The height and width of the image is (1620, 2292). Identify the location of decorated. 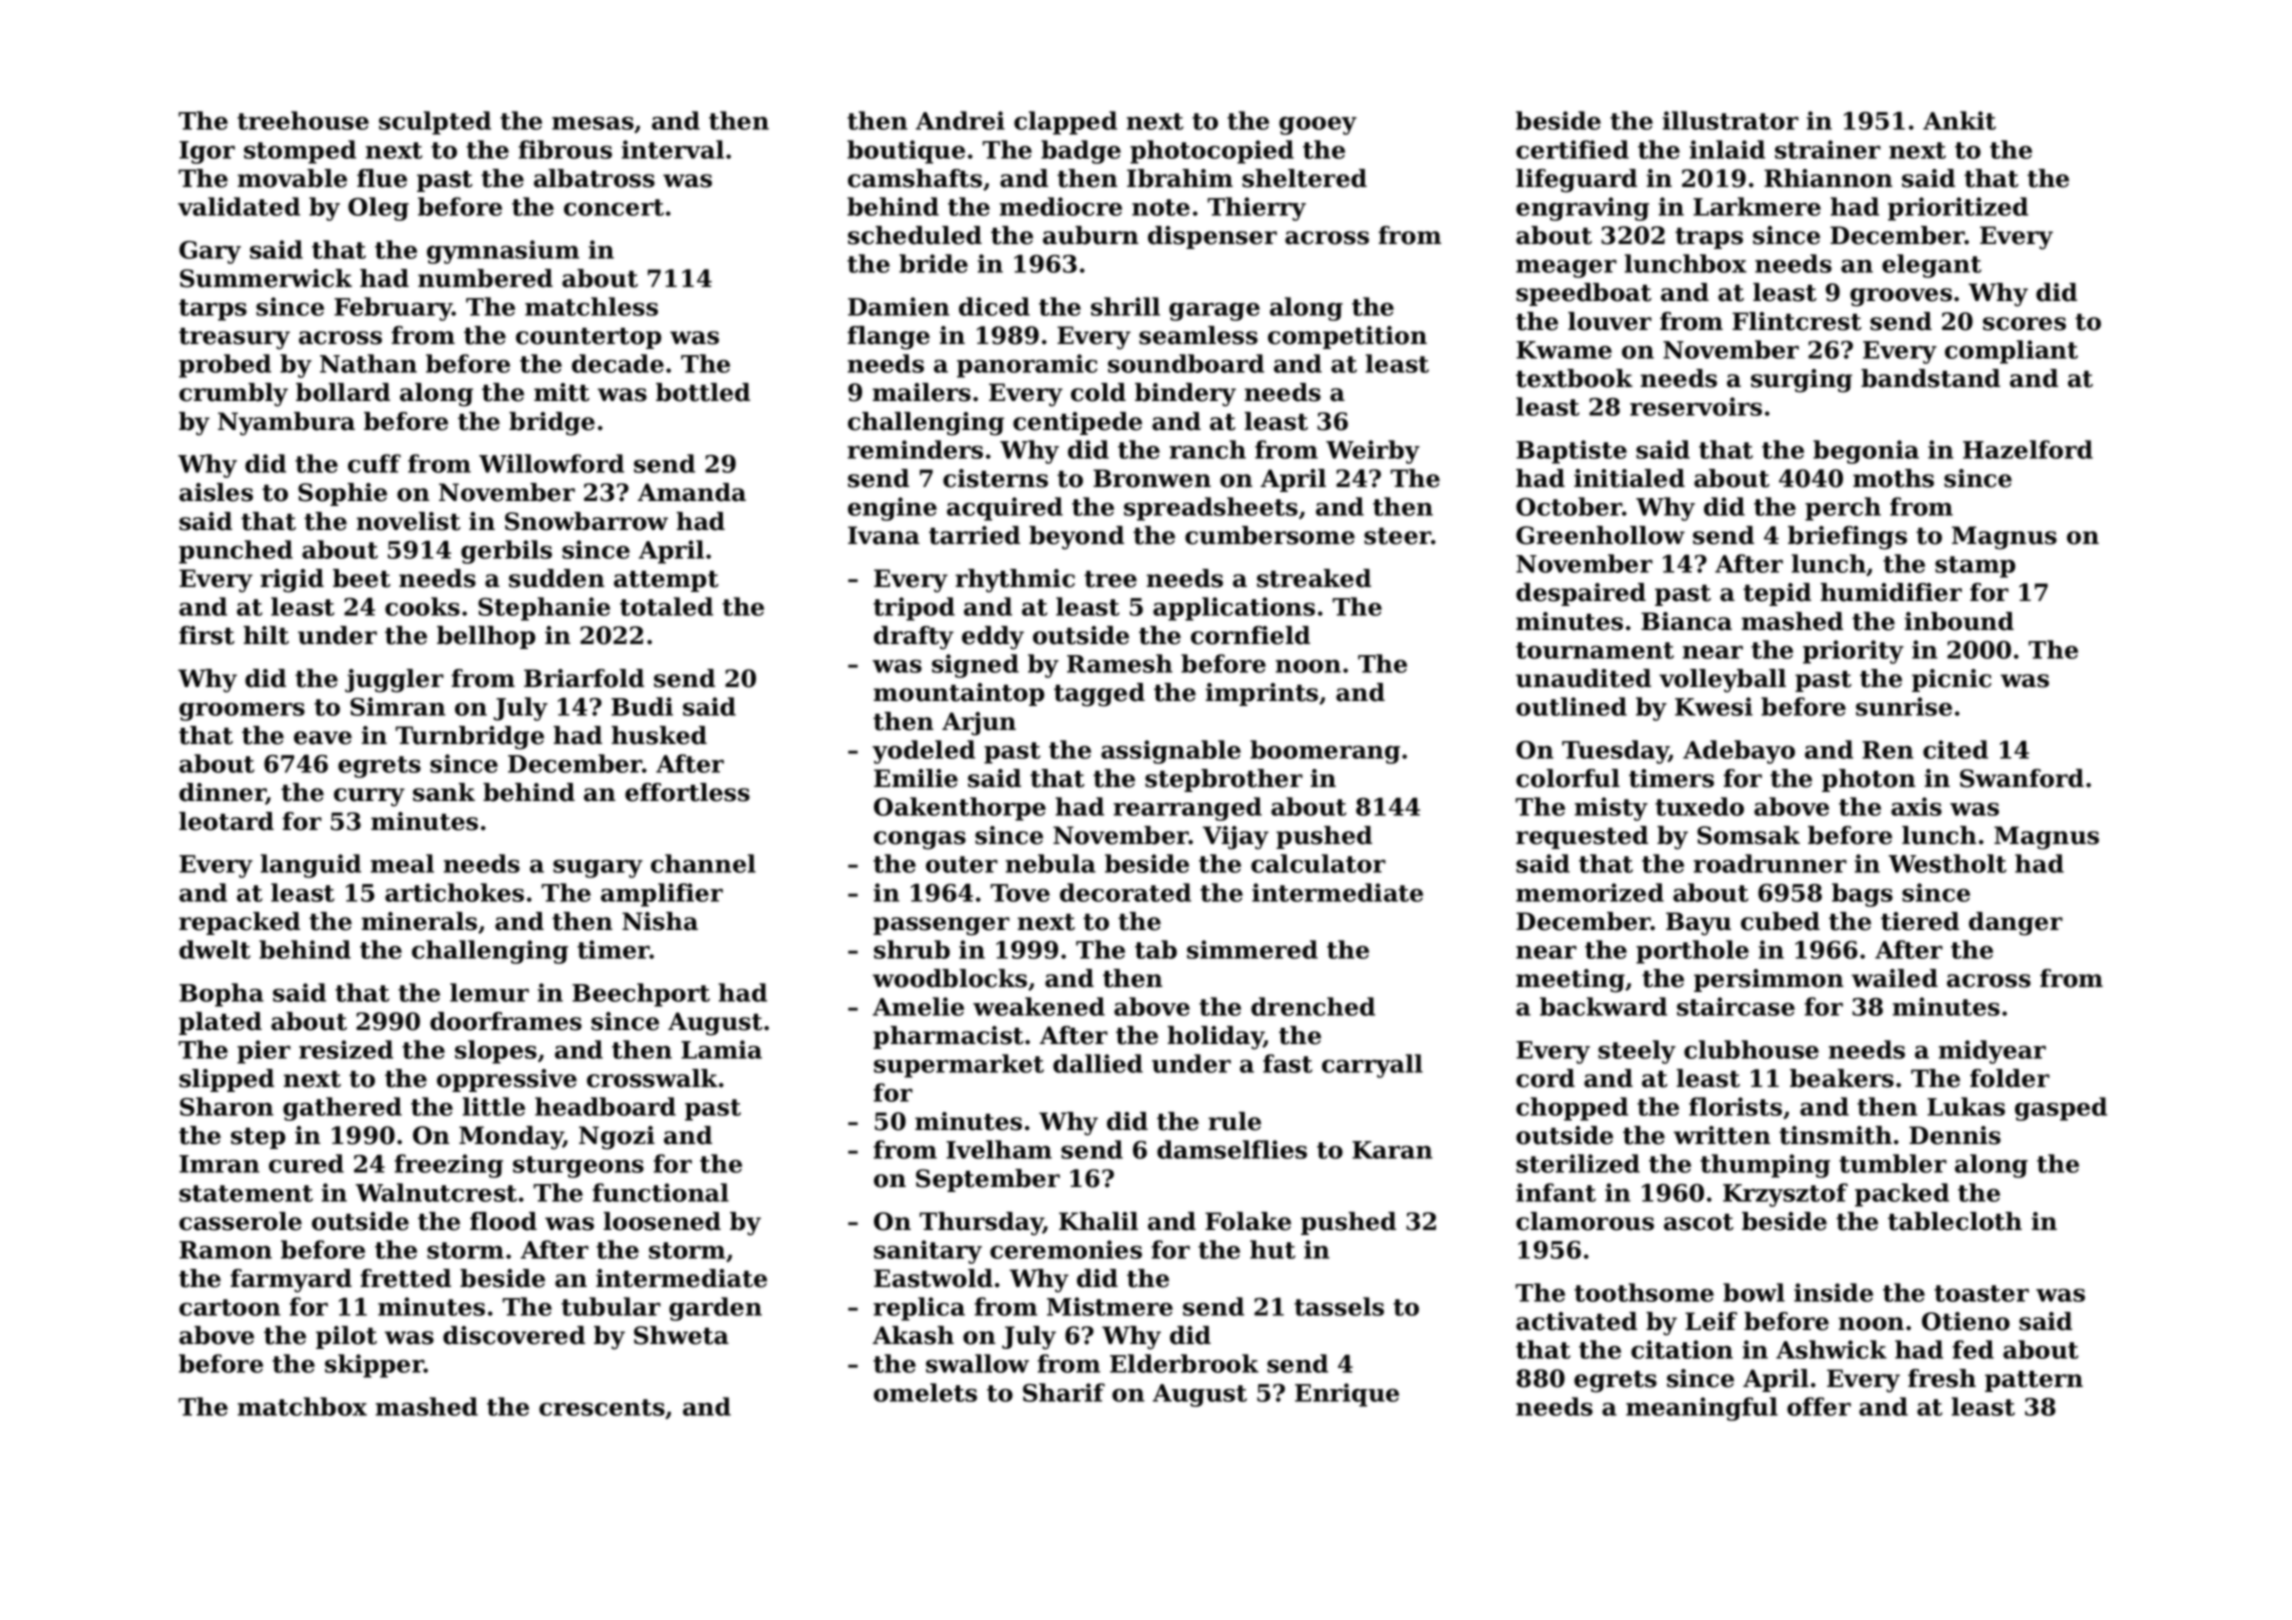
(1125, 892).
